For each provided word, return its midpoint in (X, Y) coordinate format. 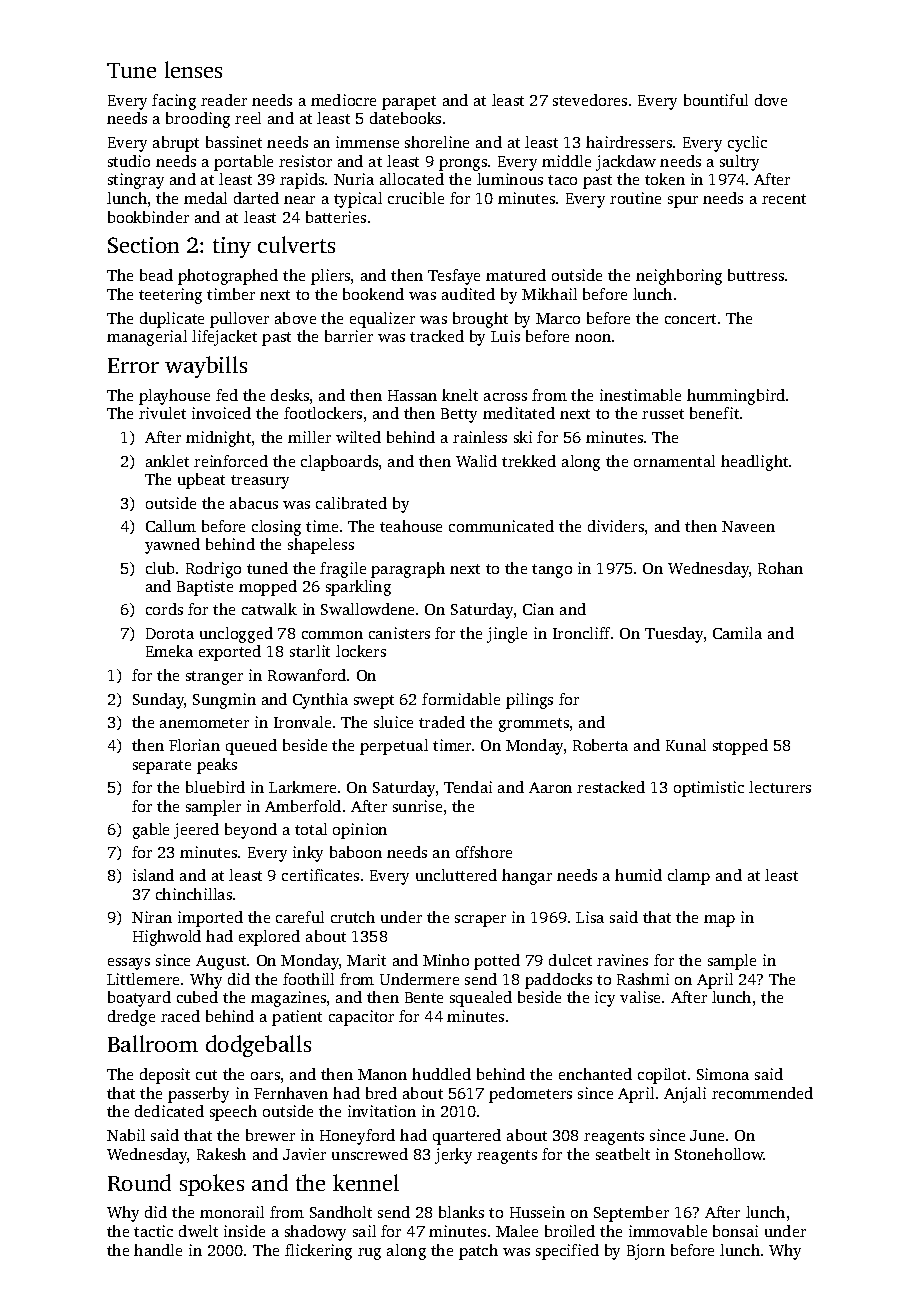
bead (156, 275)
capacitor (361, 1018)
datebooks (405, 118)
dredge (131, 1018)
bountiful (716, 100)
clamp (689, 877)
